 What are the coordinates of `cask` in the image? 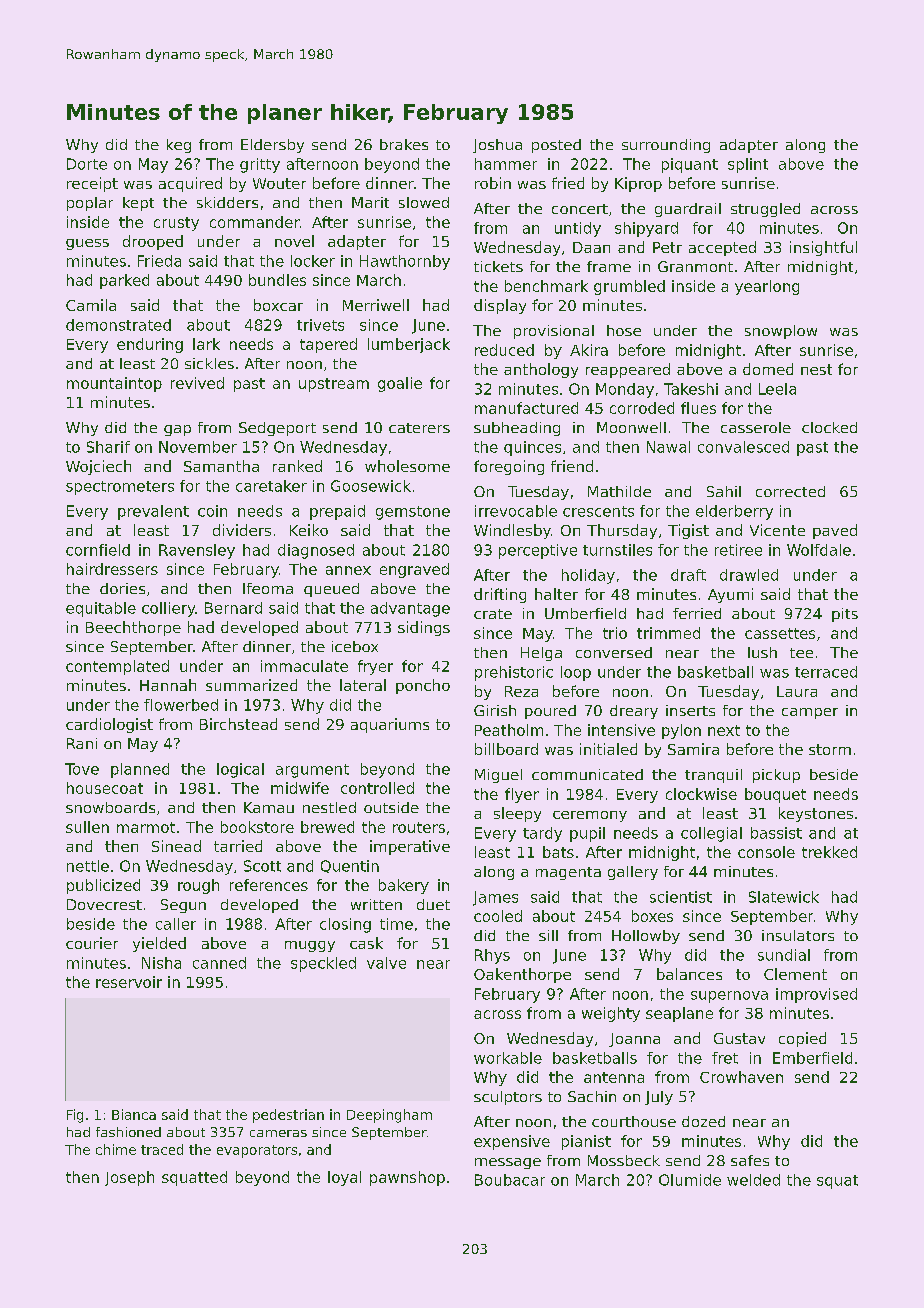 It's located at (366, 943).
